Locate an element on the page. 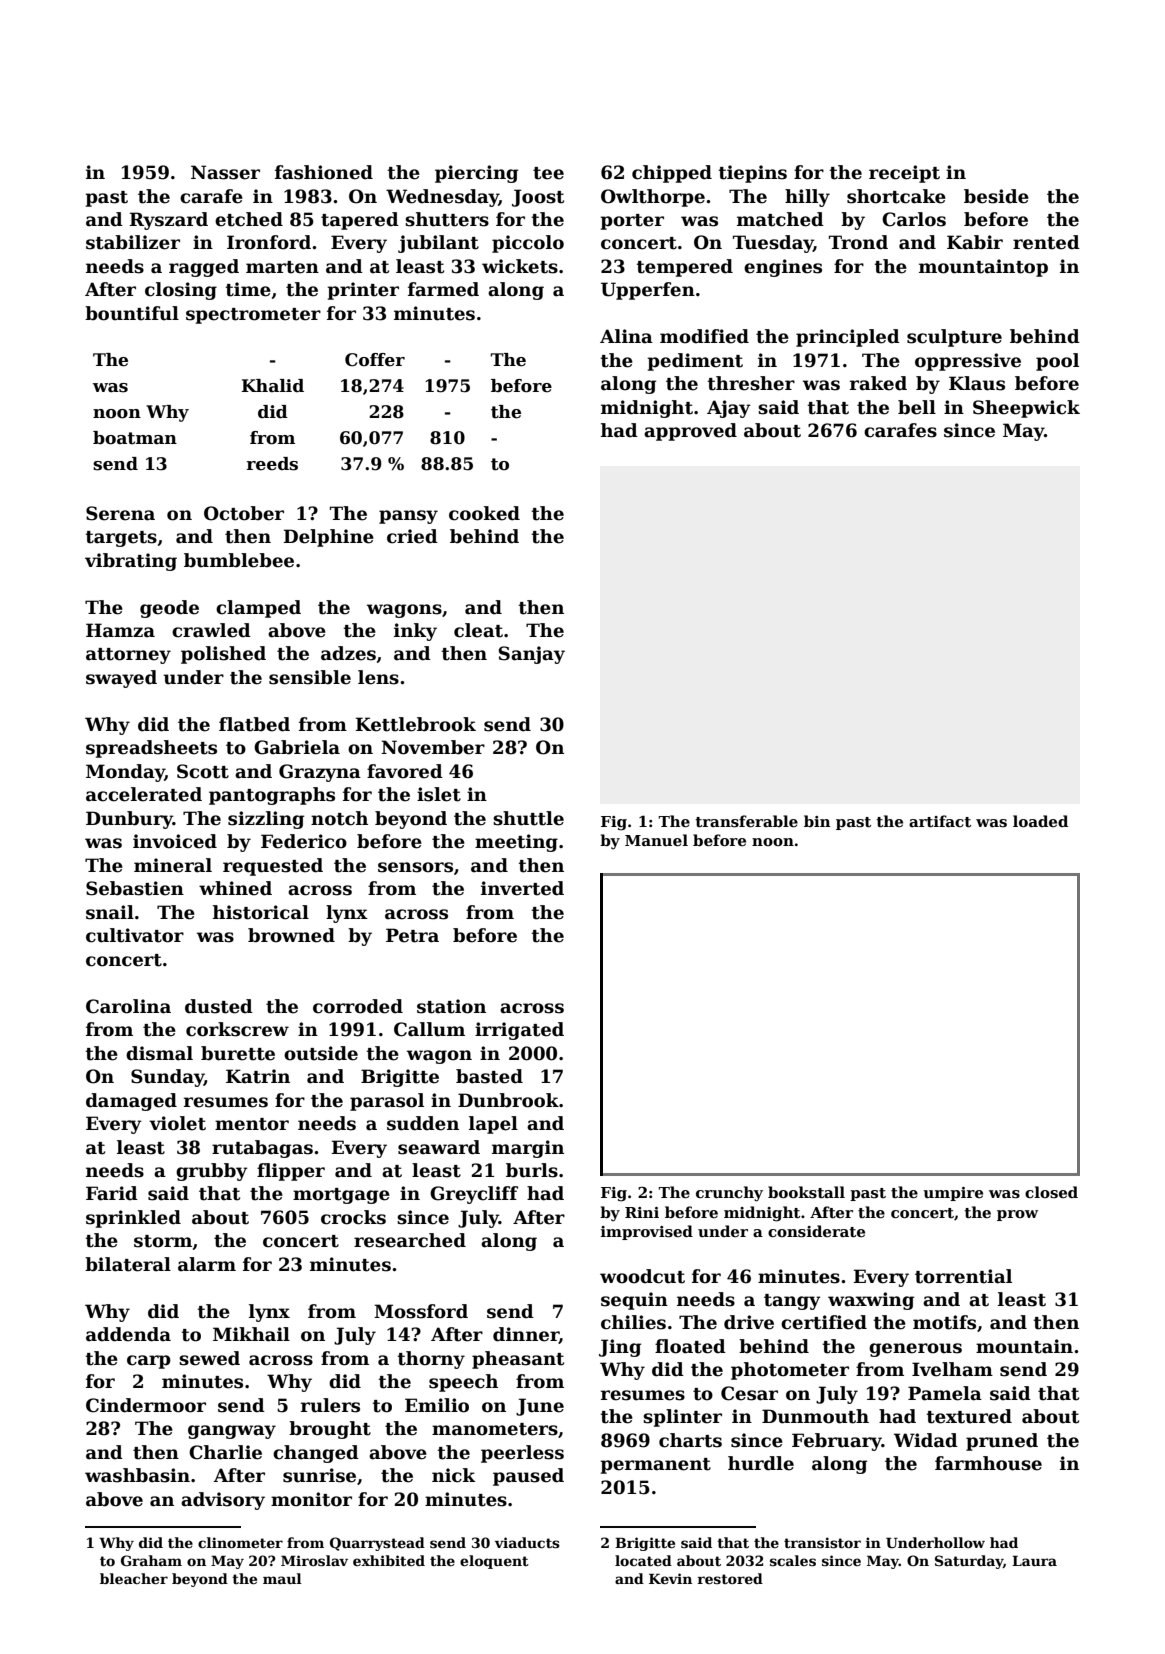 The height and width of the image is (1654, 1165). October is located at coordinates (244, 513).
